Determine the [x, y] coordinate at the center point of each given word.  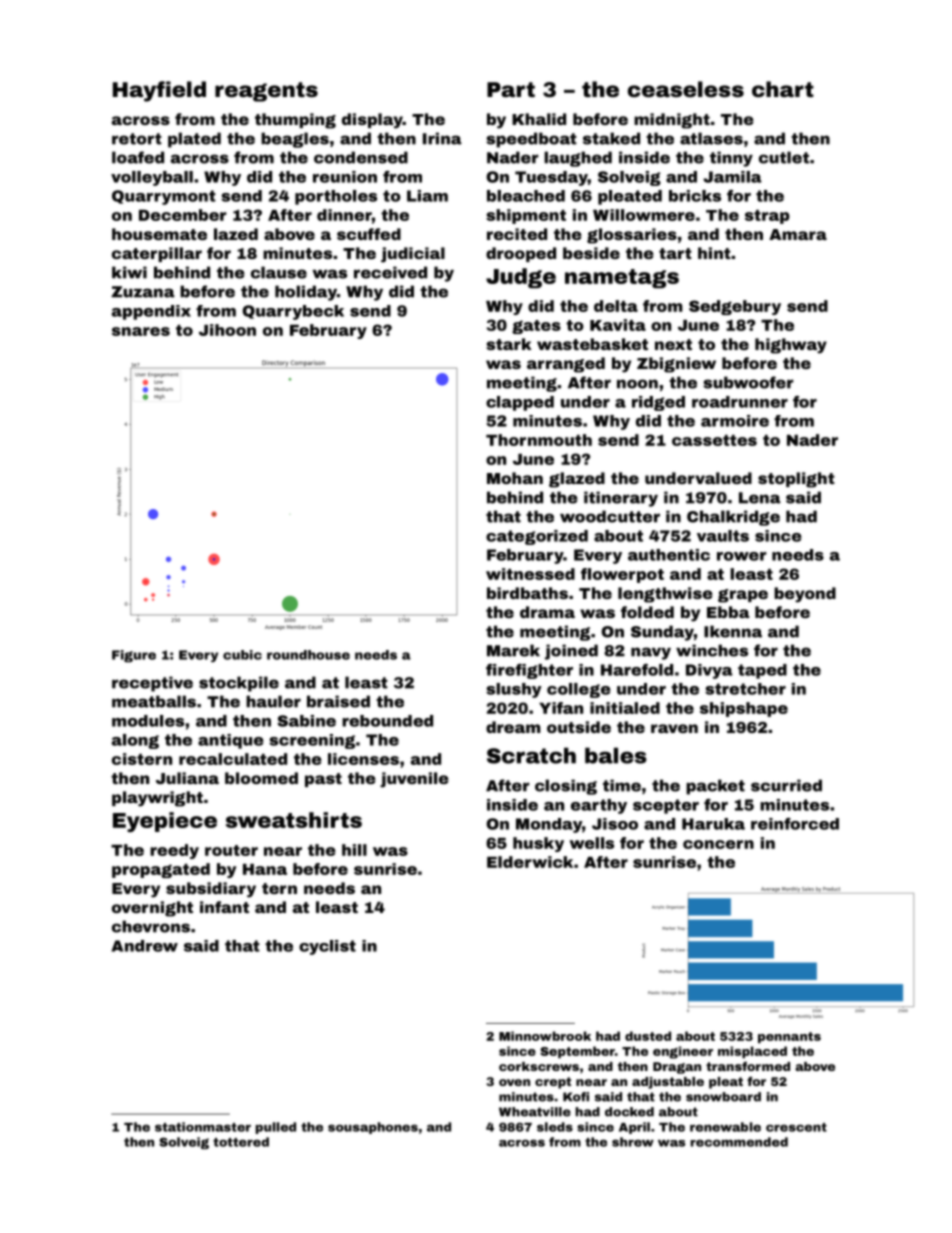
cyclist [327, 947]
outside [579, 727]
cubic [242, 655]
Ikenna [733, 631]
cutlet [784, 157]
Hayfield [159, 91]
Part [511, 89]
